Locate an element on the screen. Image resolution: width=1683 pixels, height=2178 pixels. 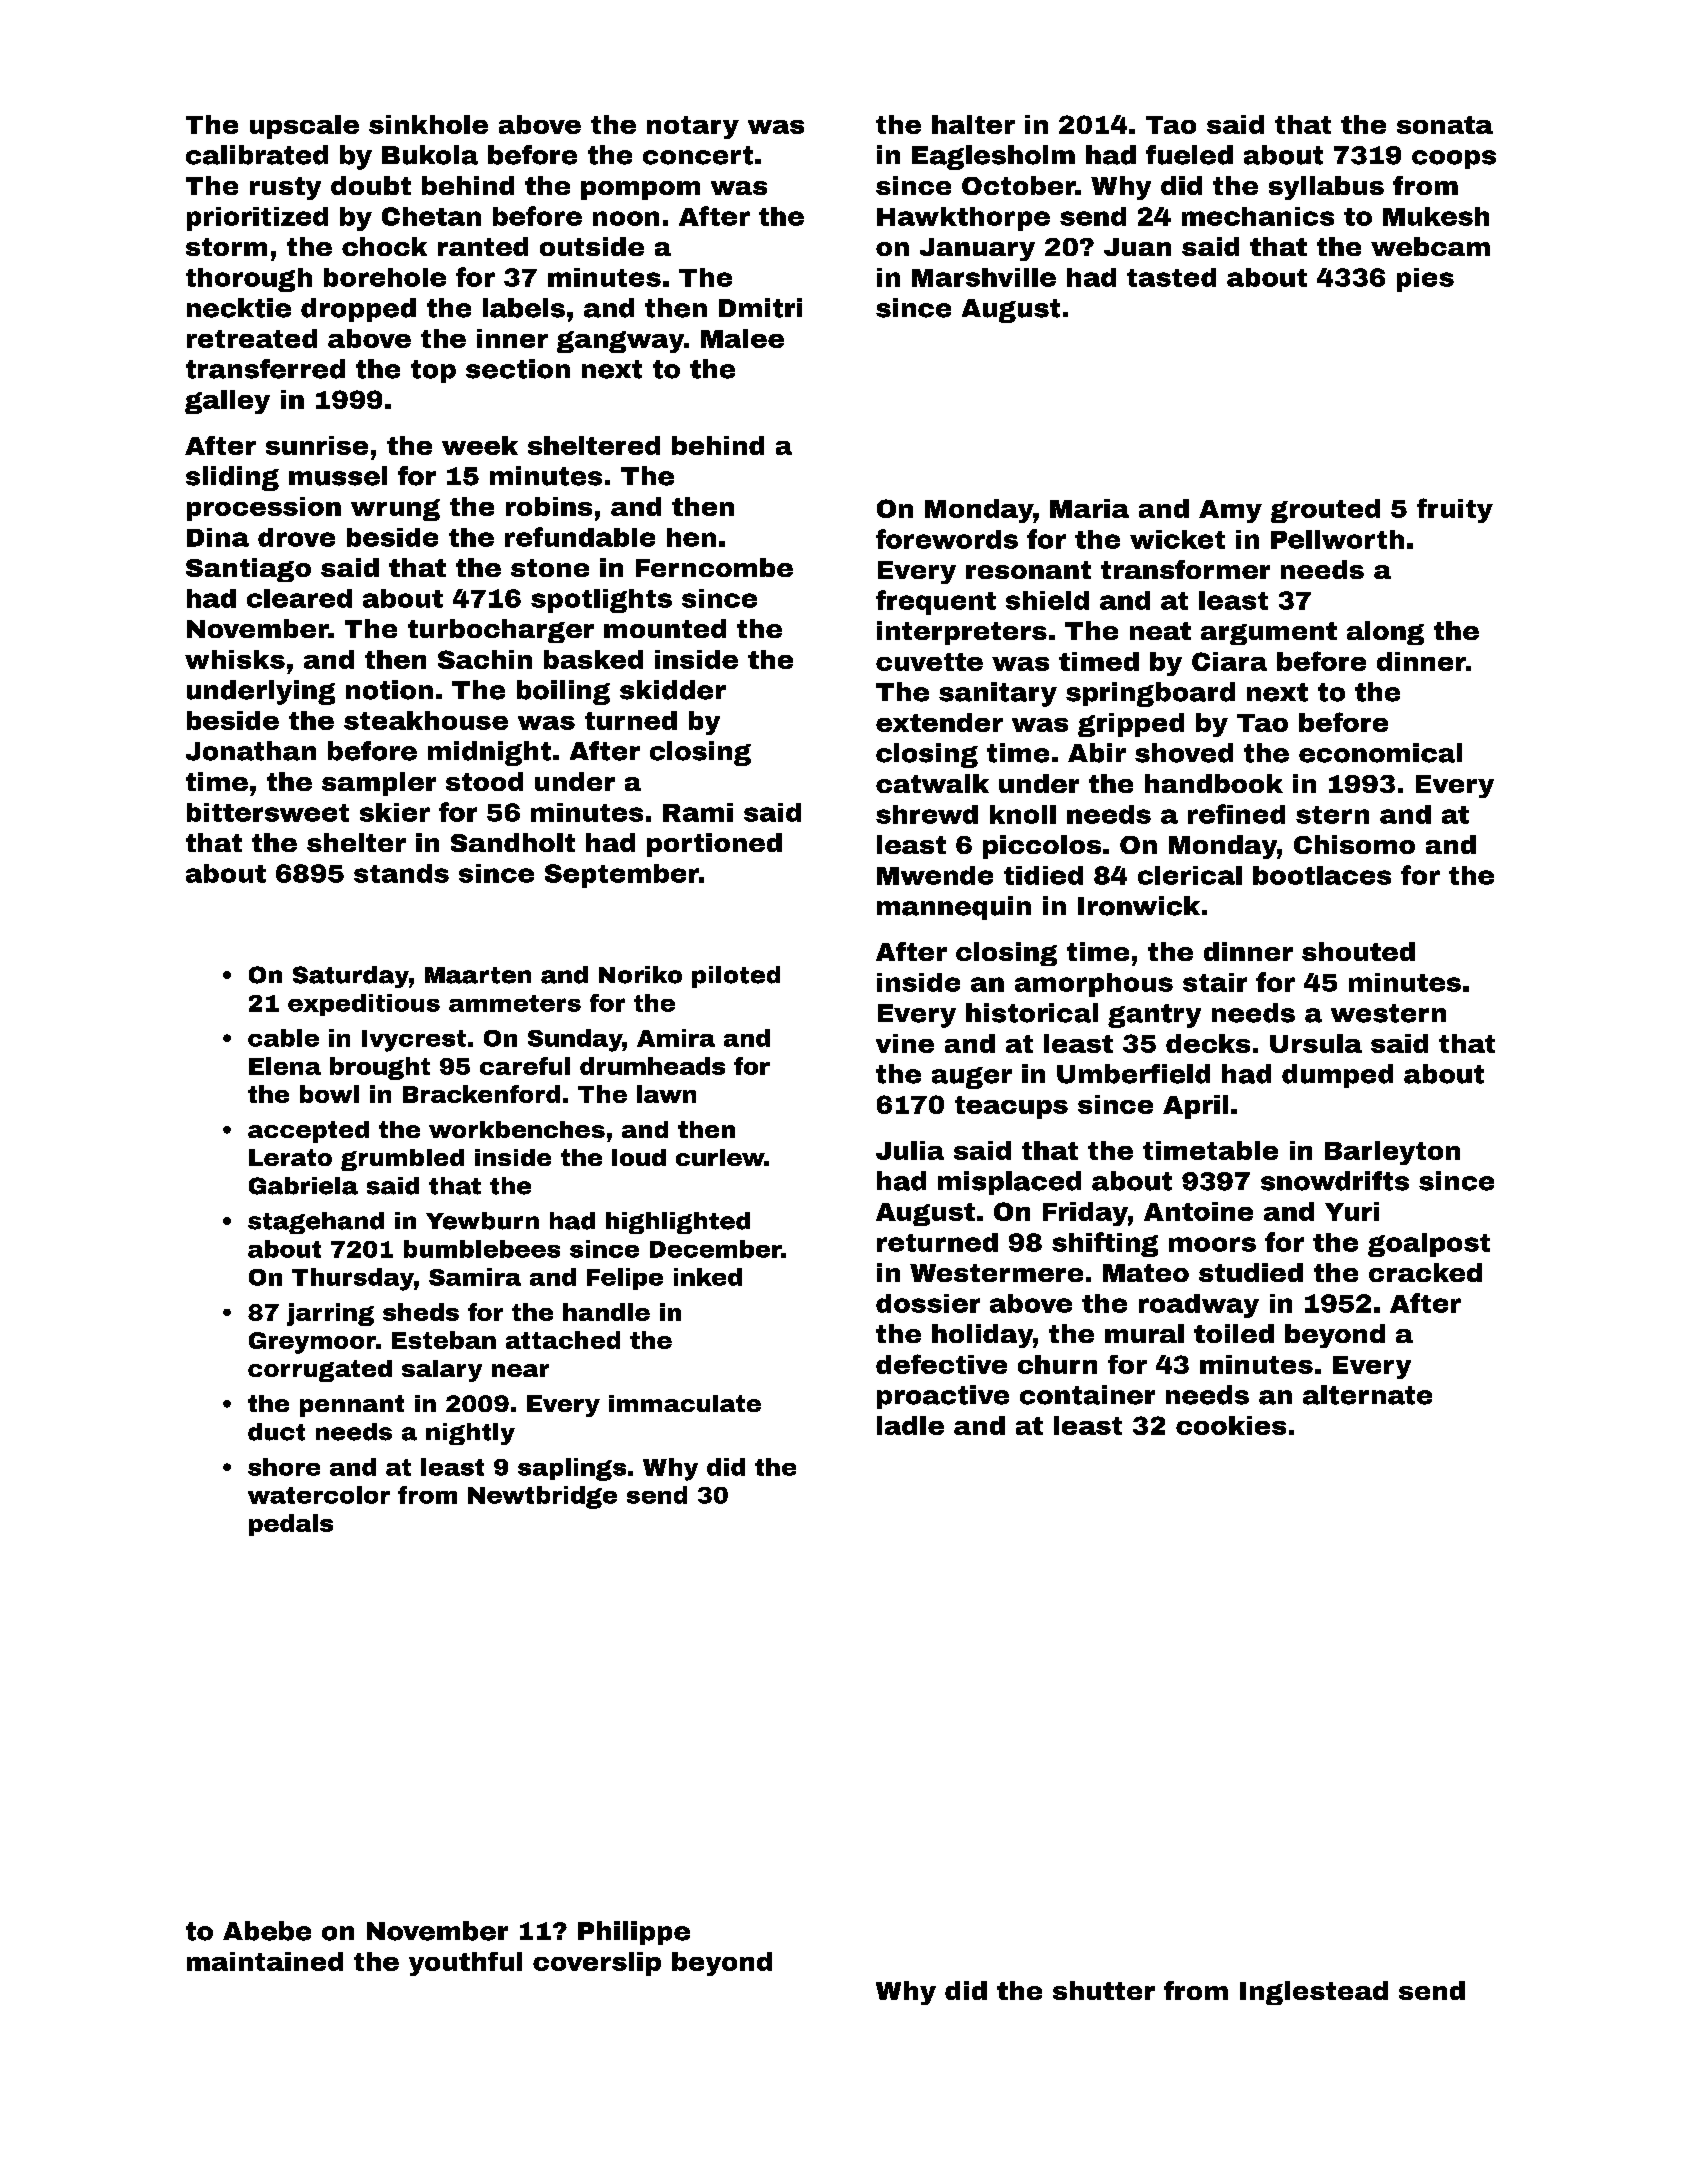
Barleyton is located at coordinates (1392, 1153).
